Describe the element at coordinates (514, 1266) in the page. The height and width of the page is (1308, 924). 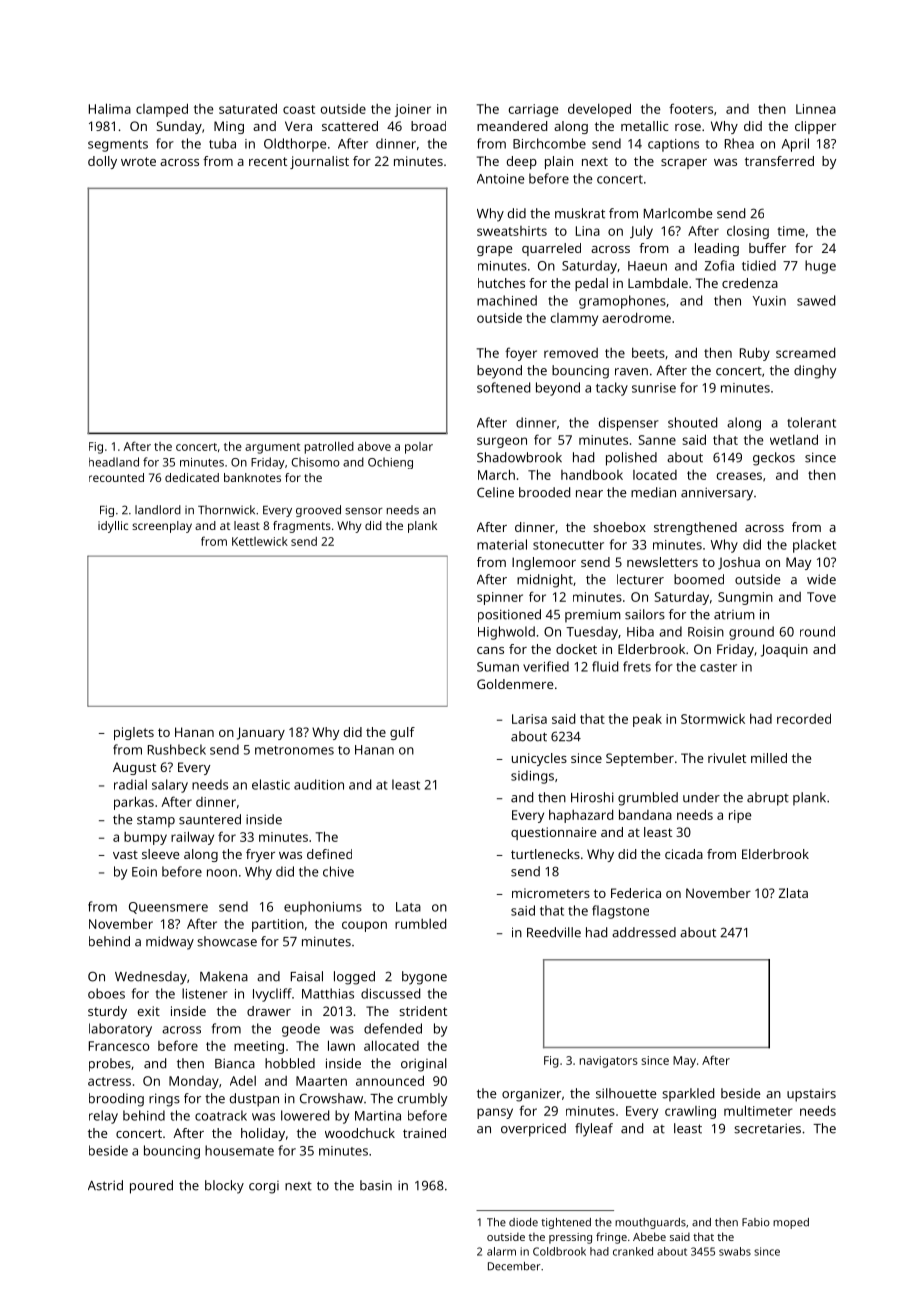
I see `December` at that location.
